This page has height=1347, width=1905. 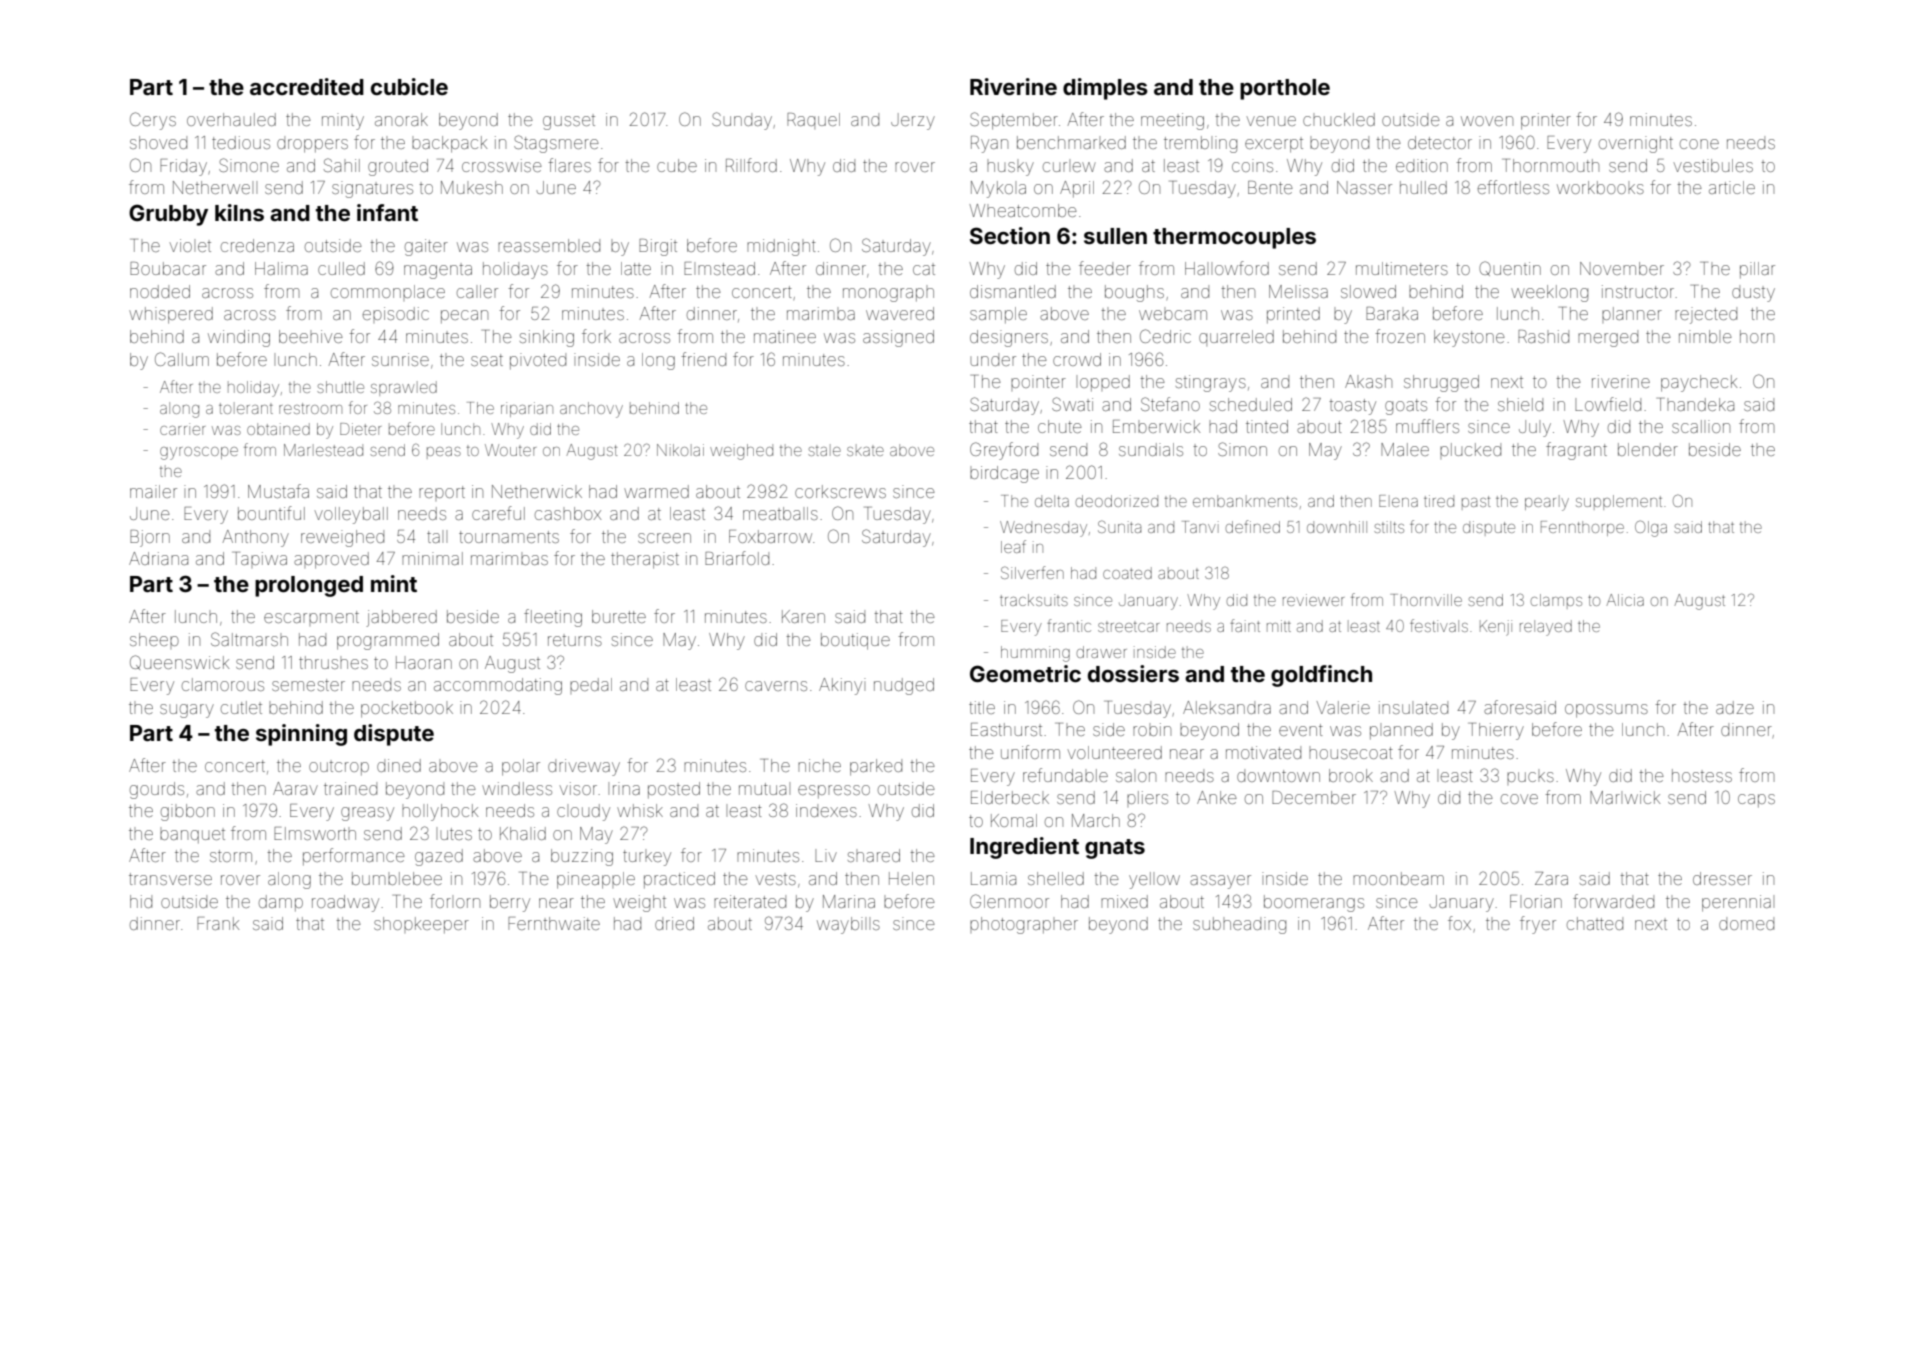 I want to click on Frank, so click(x=218, y=923).
